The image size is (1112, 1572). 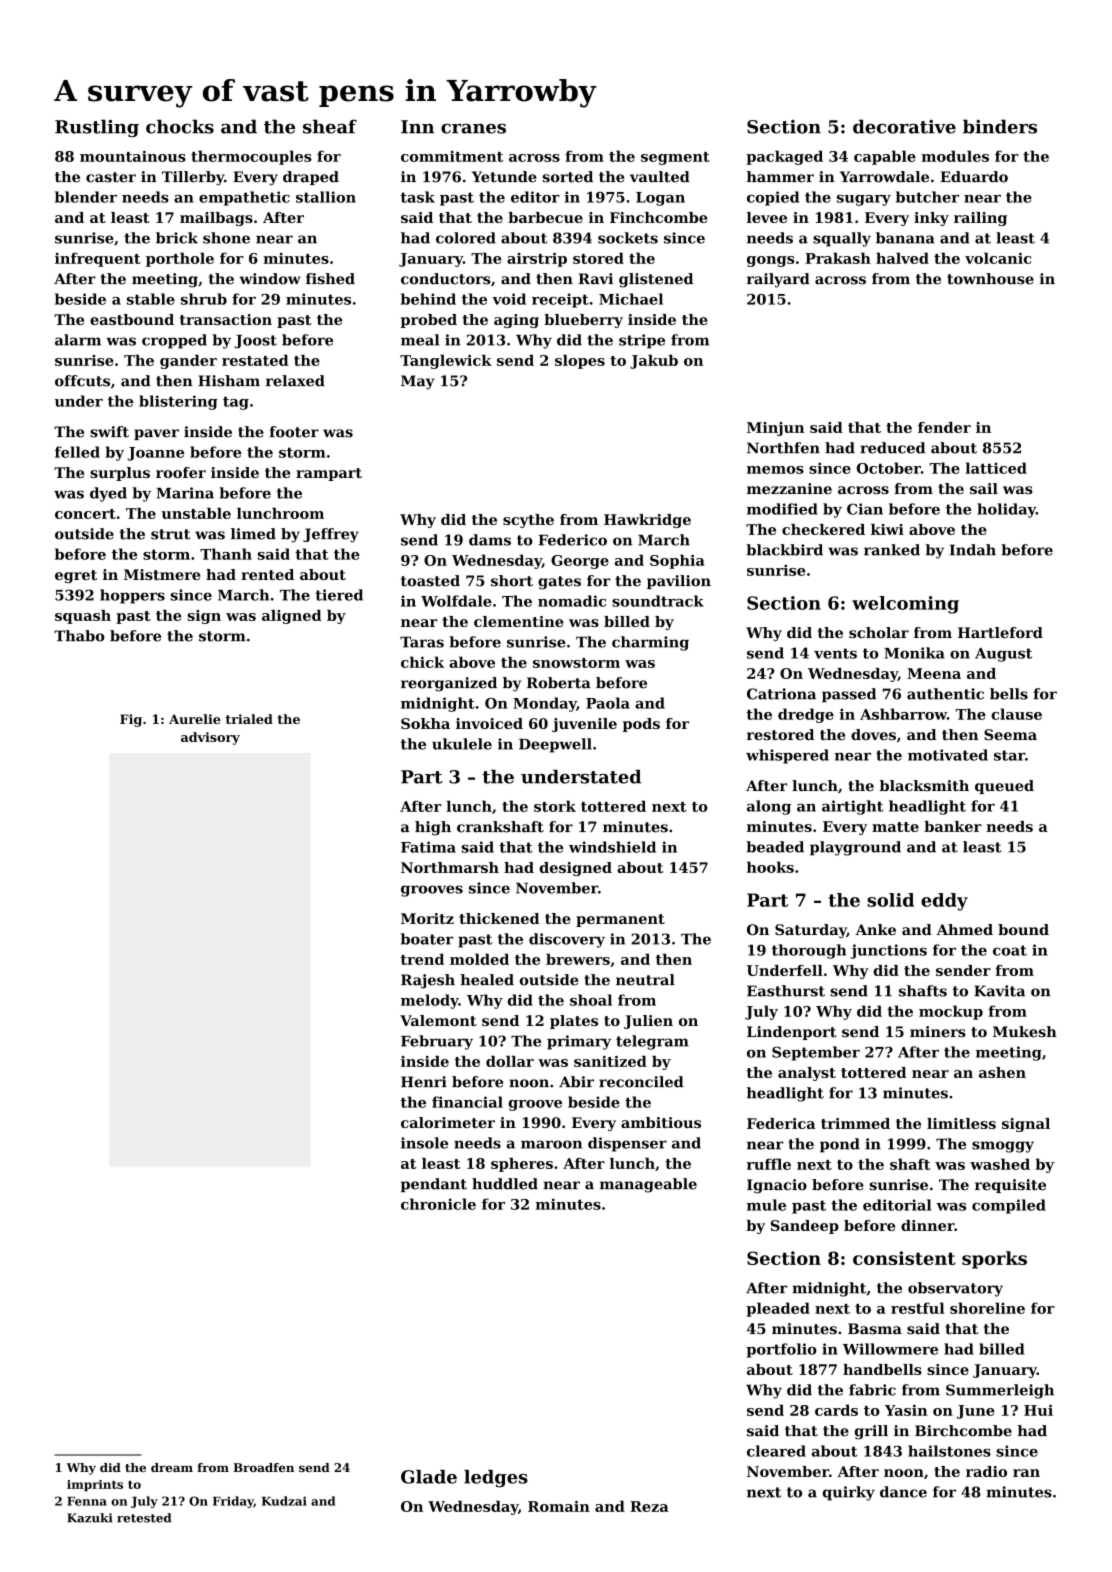 I want to click on barbecue, so click(x=545, y=217).
